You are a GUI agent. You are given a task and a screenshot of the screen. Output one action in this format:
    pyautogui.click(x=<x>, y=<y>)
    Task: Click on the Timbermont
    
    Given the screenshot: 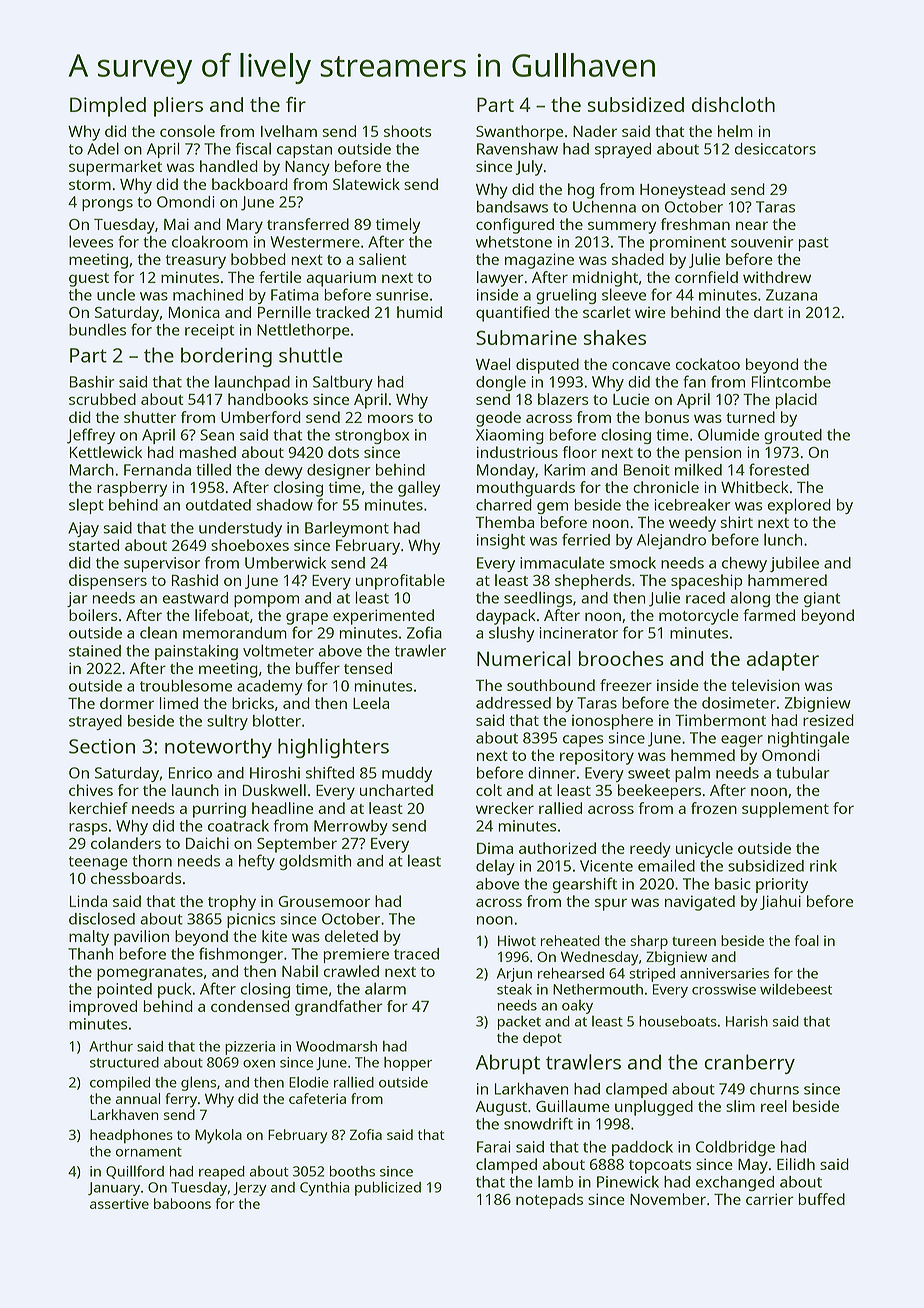 What is the action you would take?
    pyautogui.click(x=720, y=720)
